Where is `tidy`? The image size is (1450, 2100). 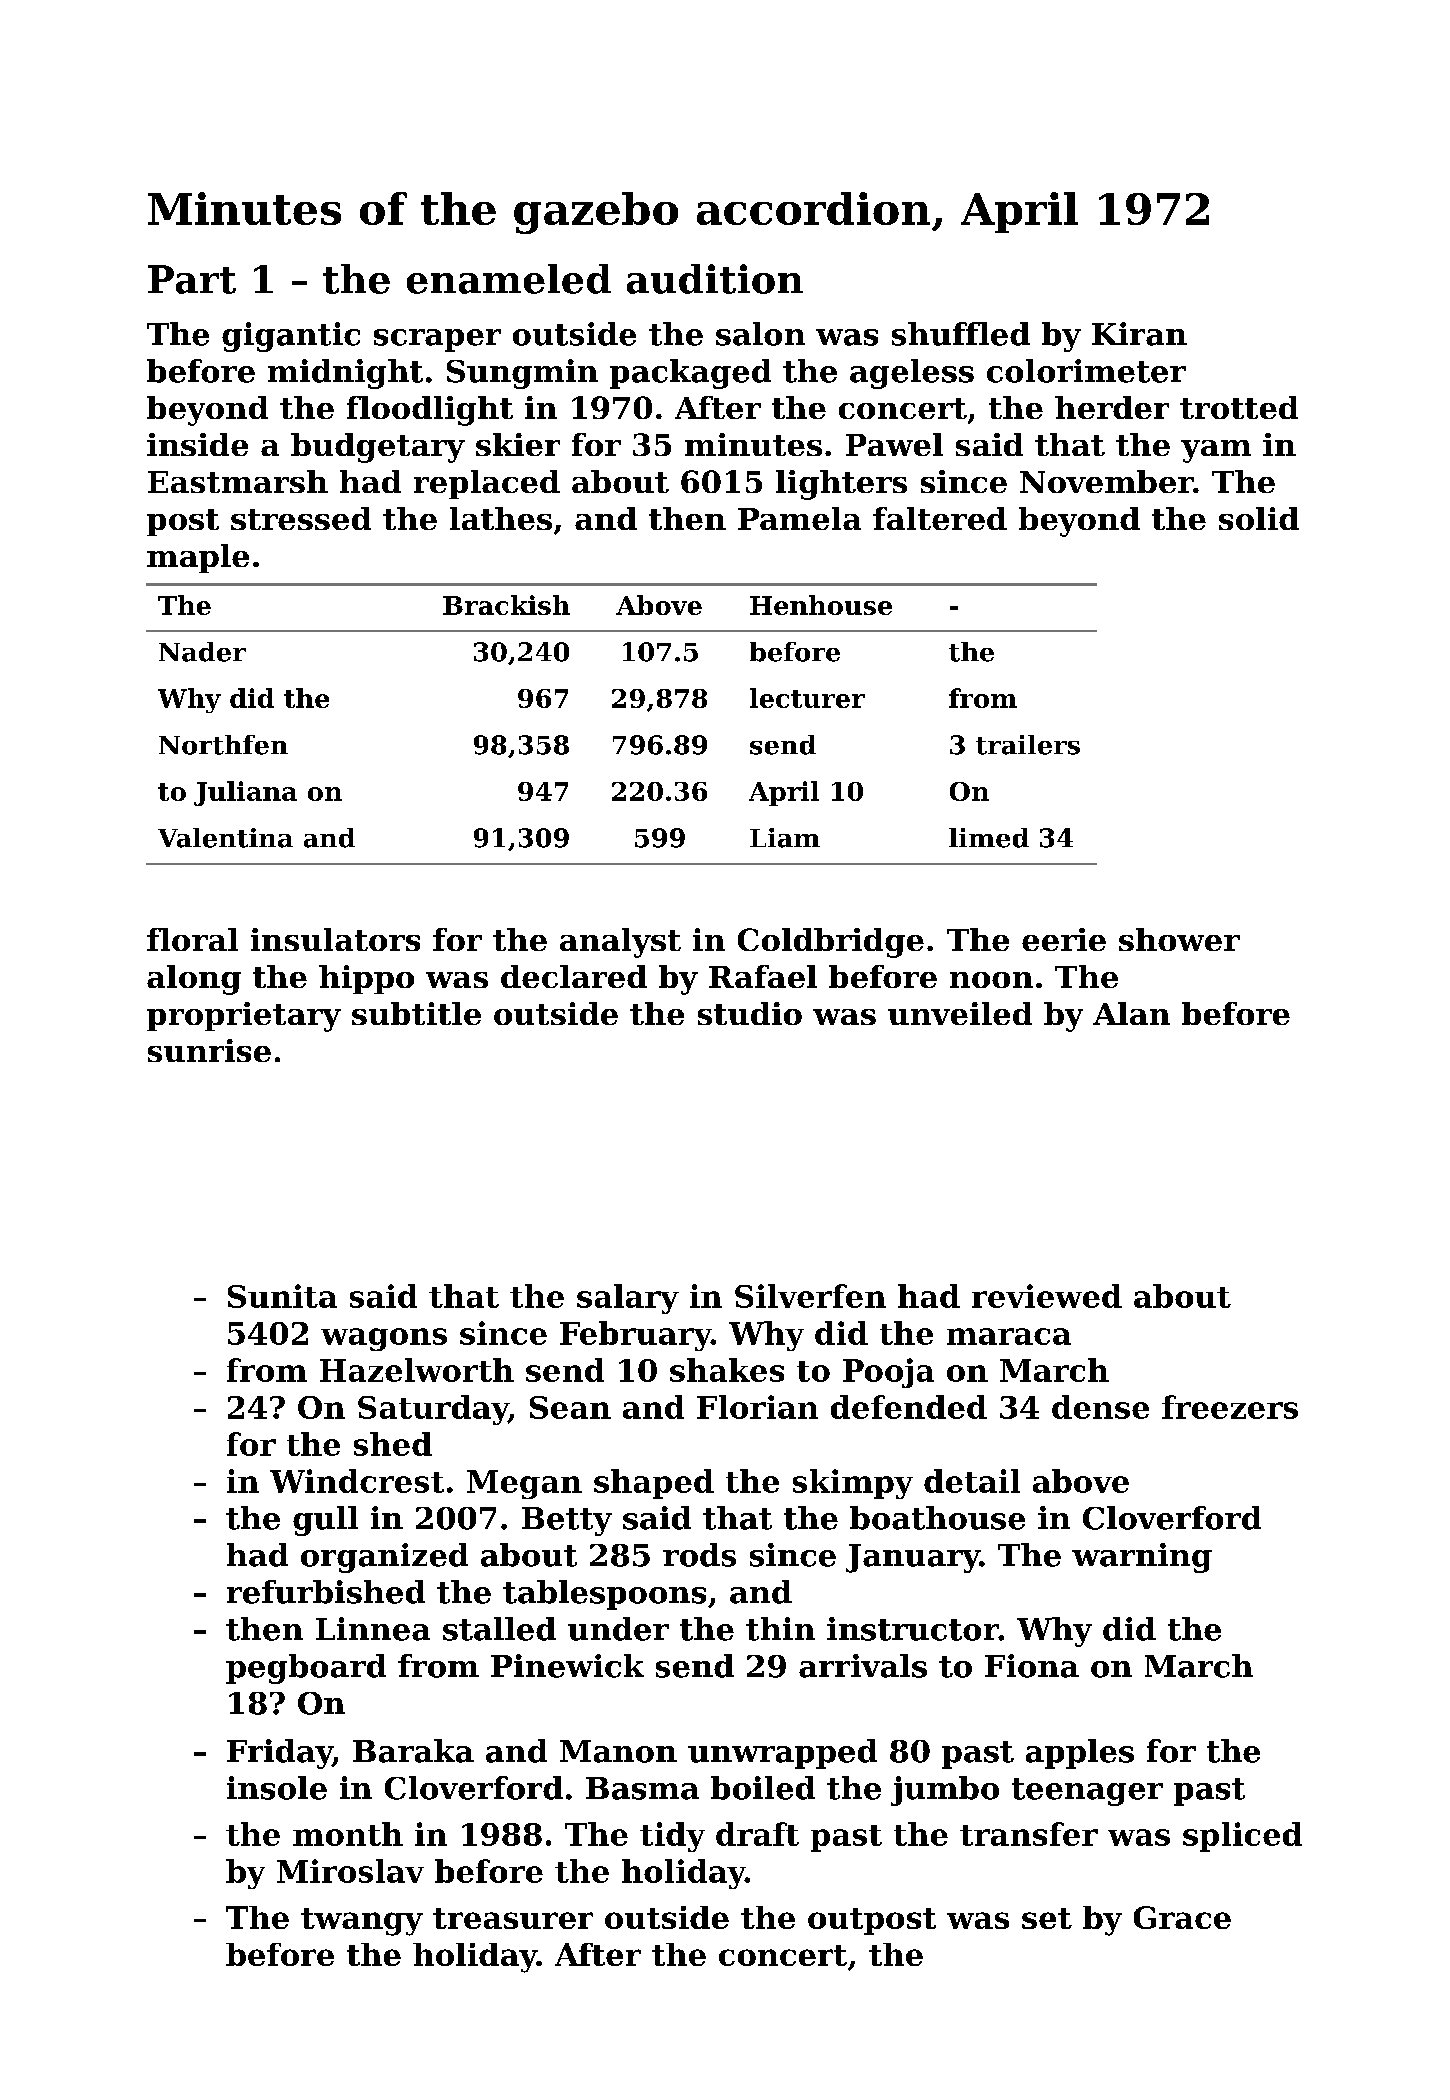 tidy is located at coordinates (672, 1837).
